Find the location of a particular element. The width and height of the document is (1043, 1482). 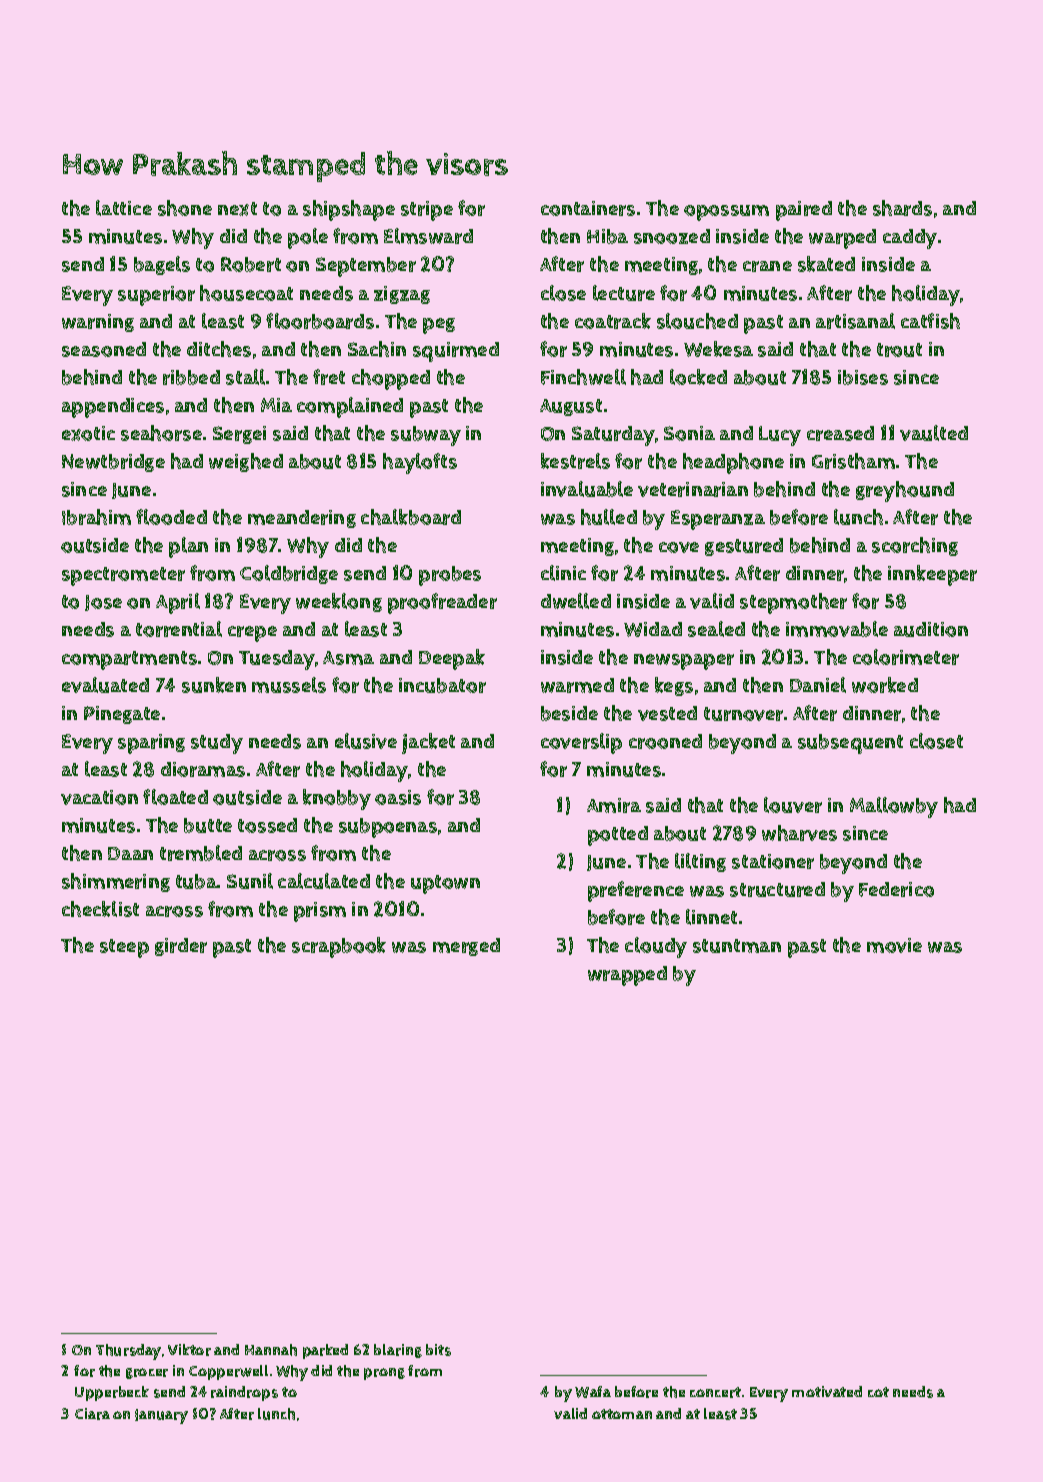

scrapbook is located at coordinates (339, 947).
